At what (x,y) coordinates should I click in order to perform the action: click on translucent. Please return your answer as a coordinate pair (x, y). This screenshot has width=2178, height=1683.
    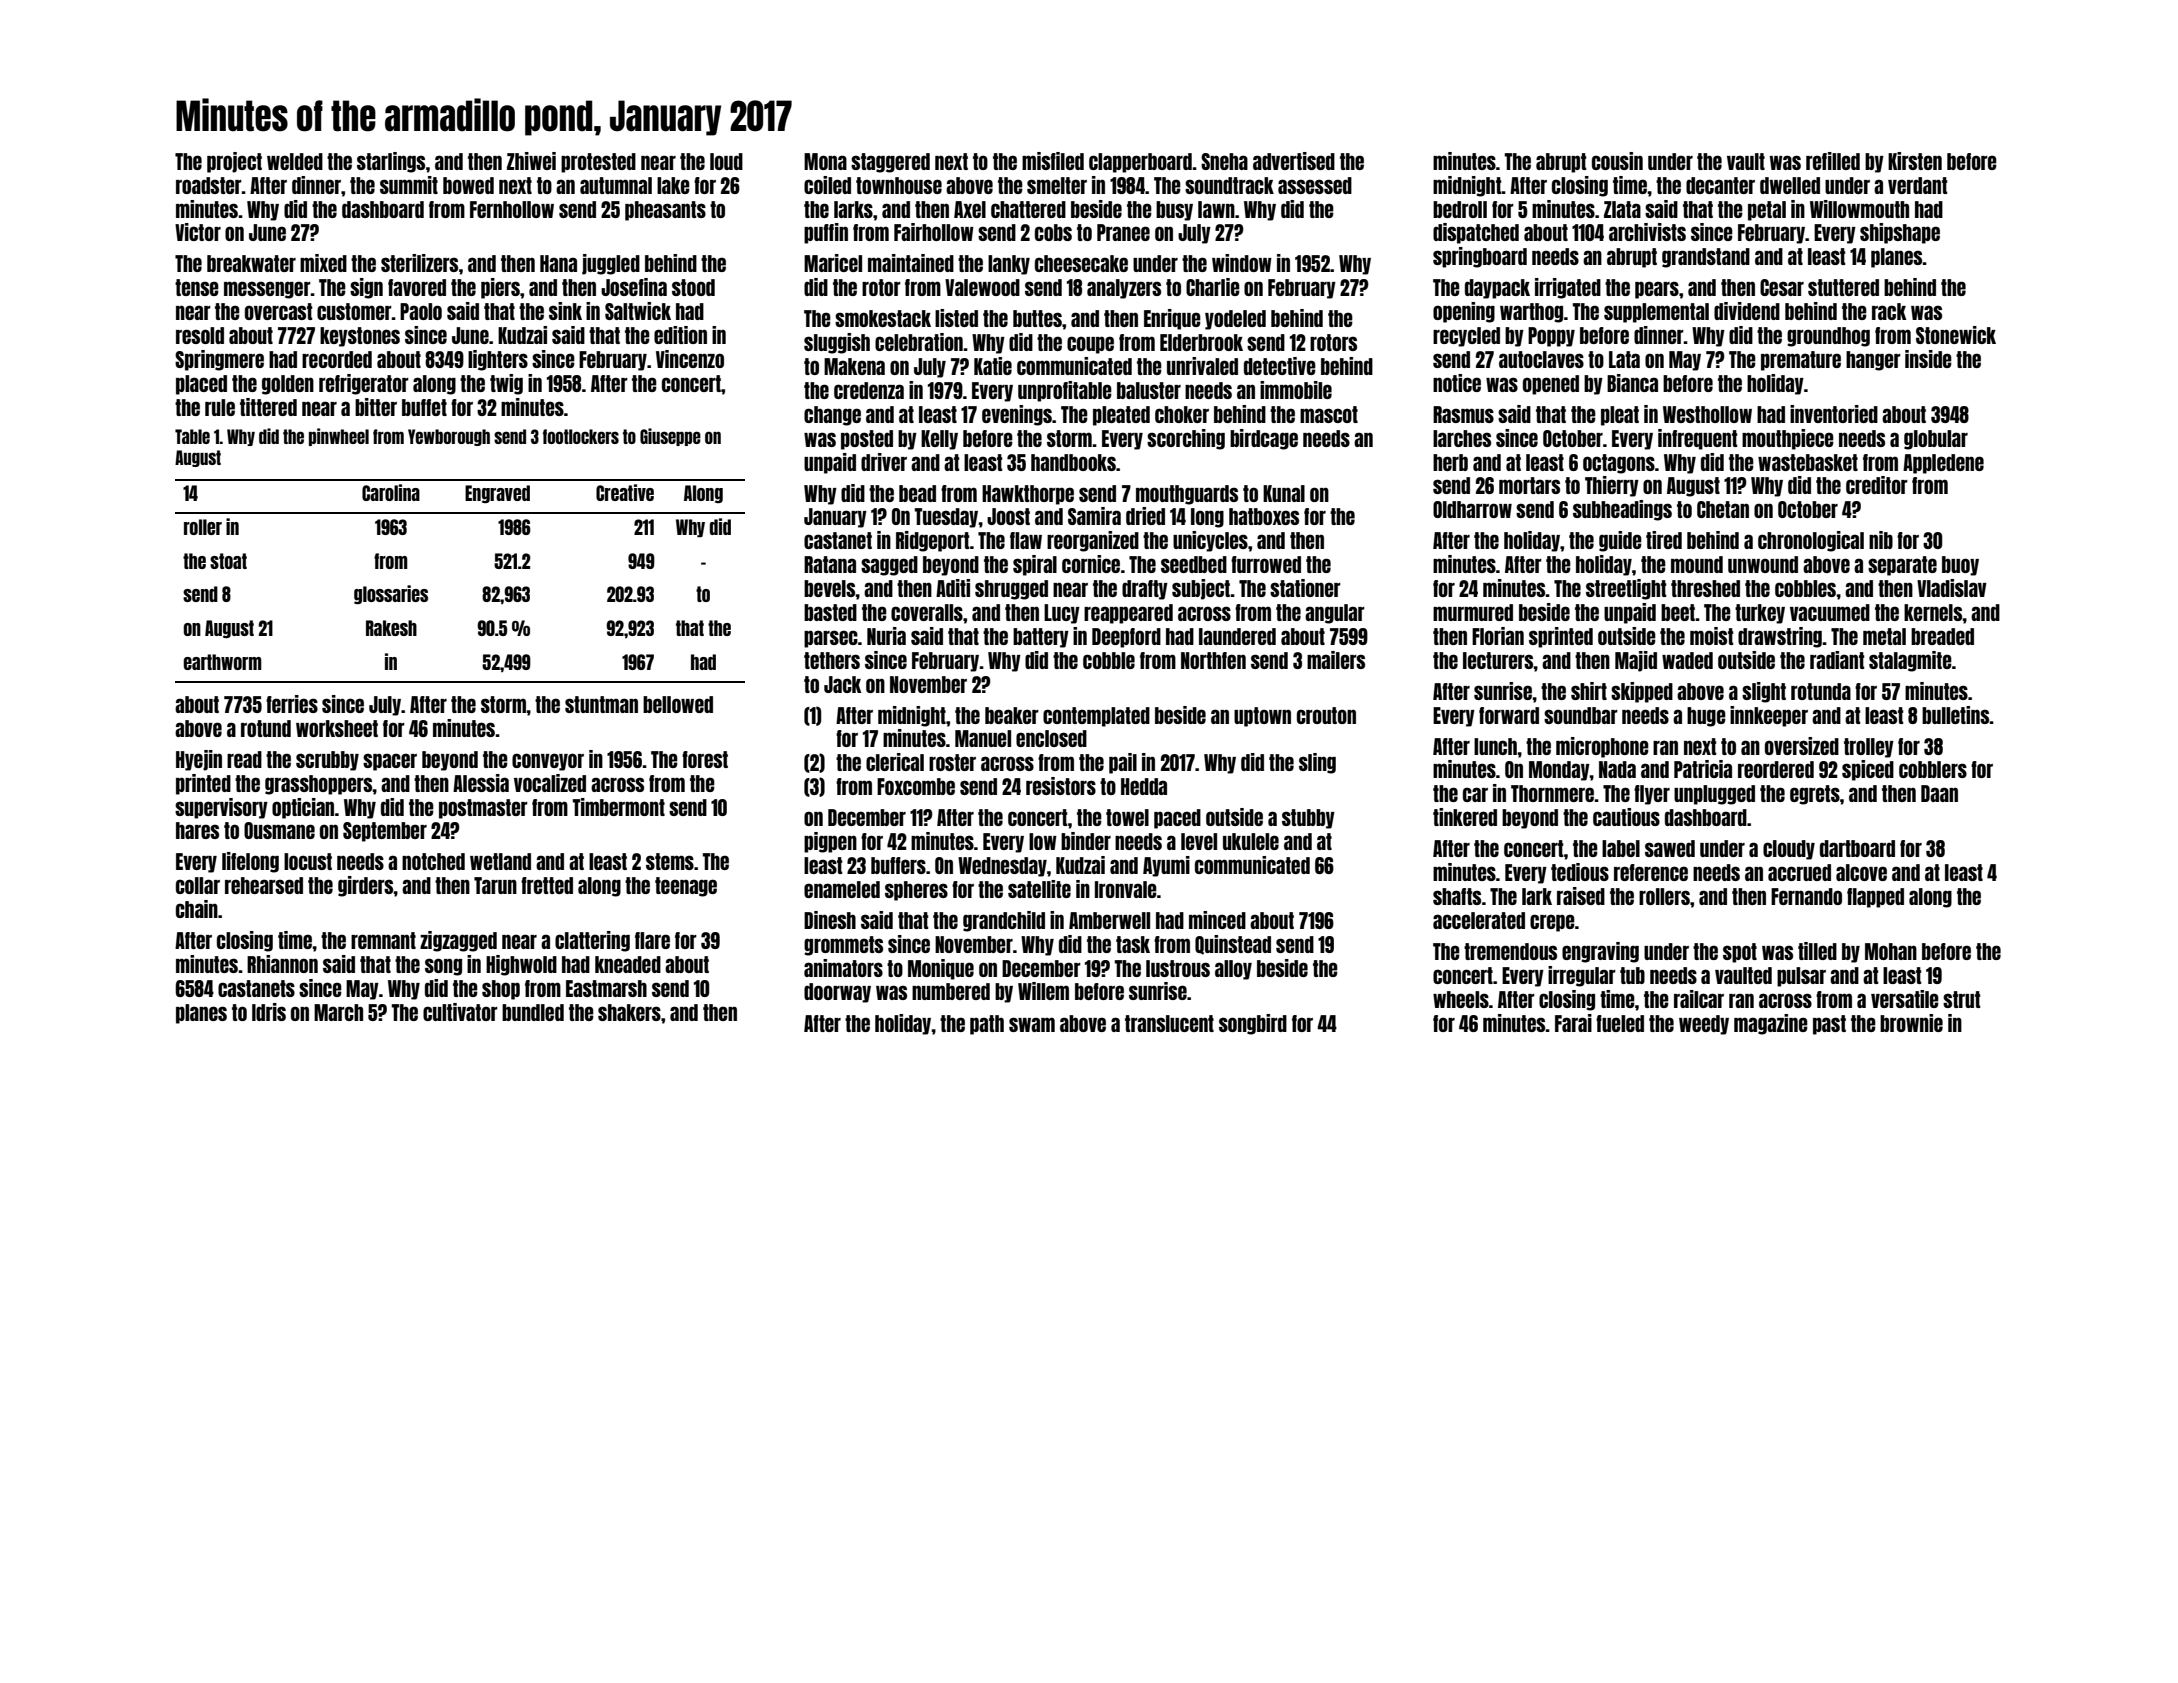
    Looking at the image, I should click on (1169, 1023).
